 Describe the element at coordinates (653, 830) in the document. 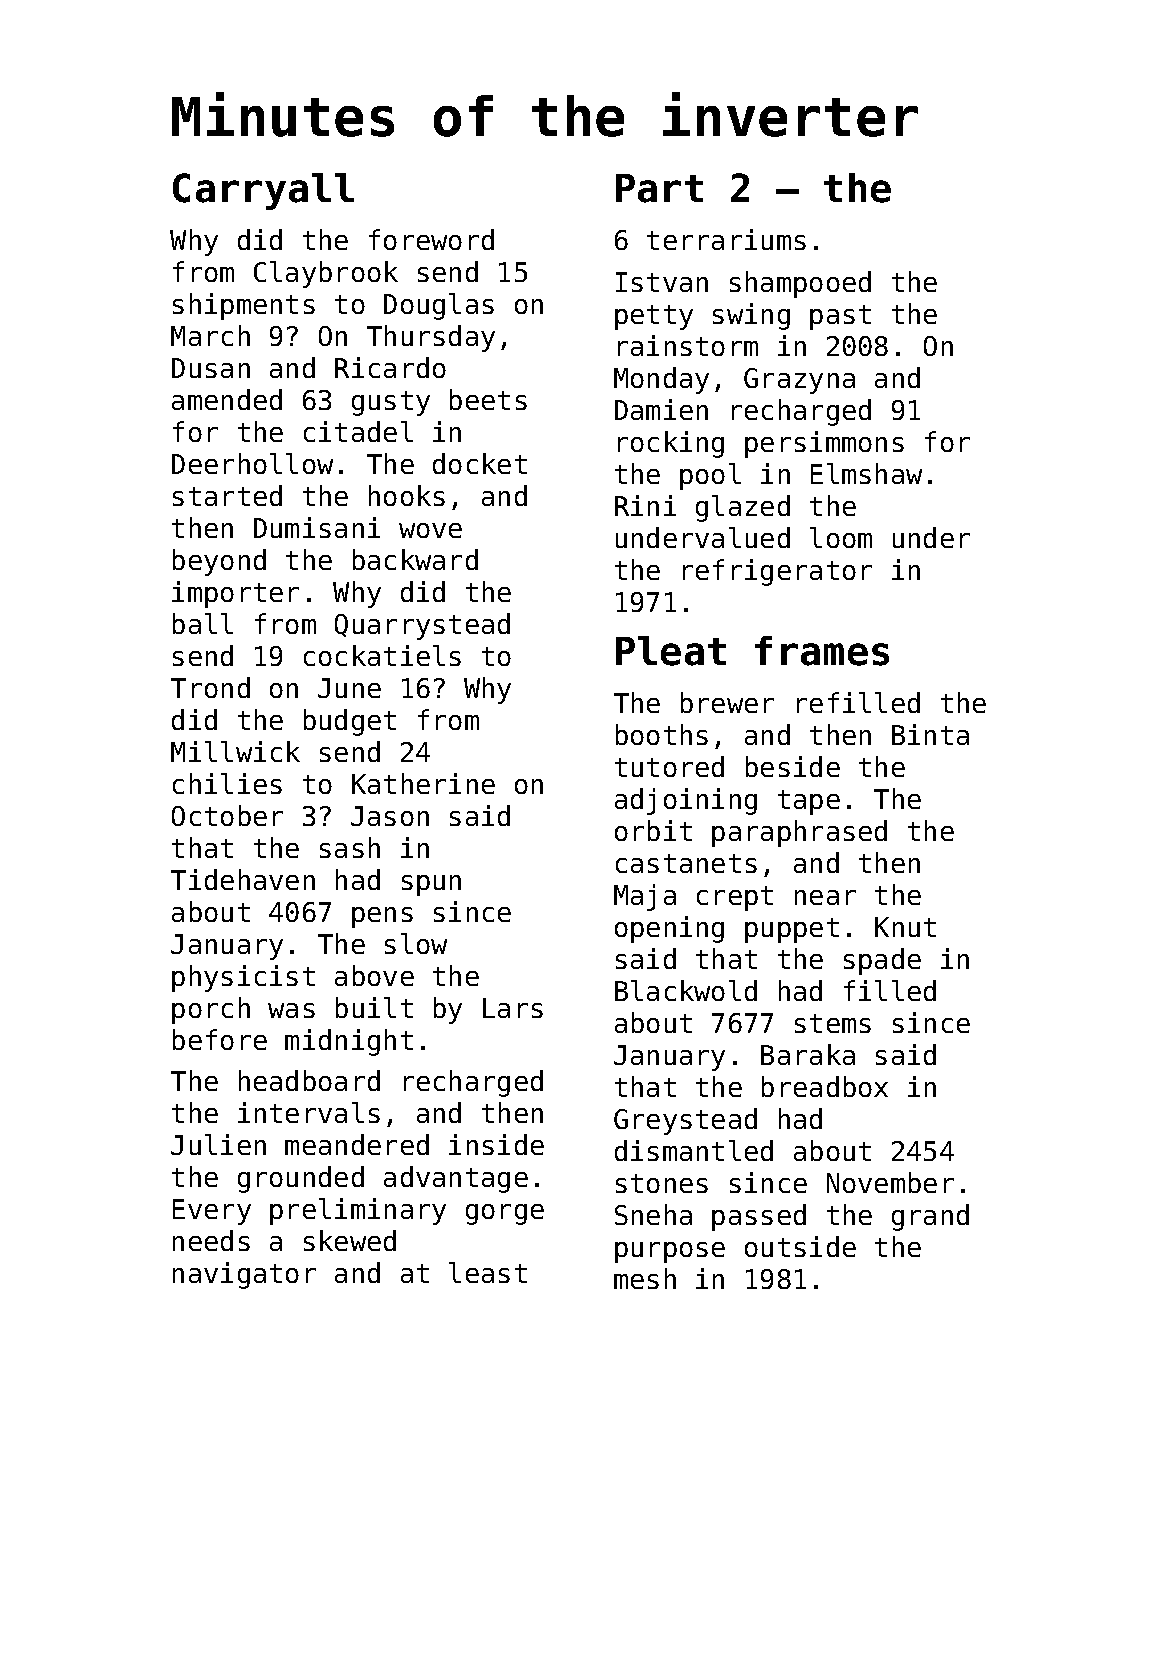

I see `orbit` at that location.
